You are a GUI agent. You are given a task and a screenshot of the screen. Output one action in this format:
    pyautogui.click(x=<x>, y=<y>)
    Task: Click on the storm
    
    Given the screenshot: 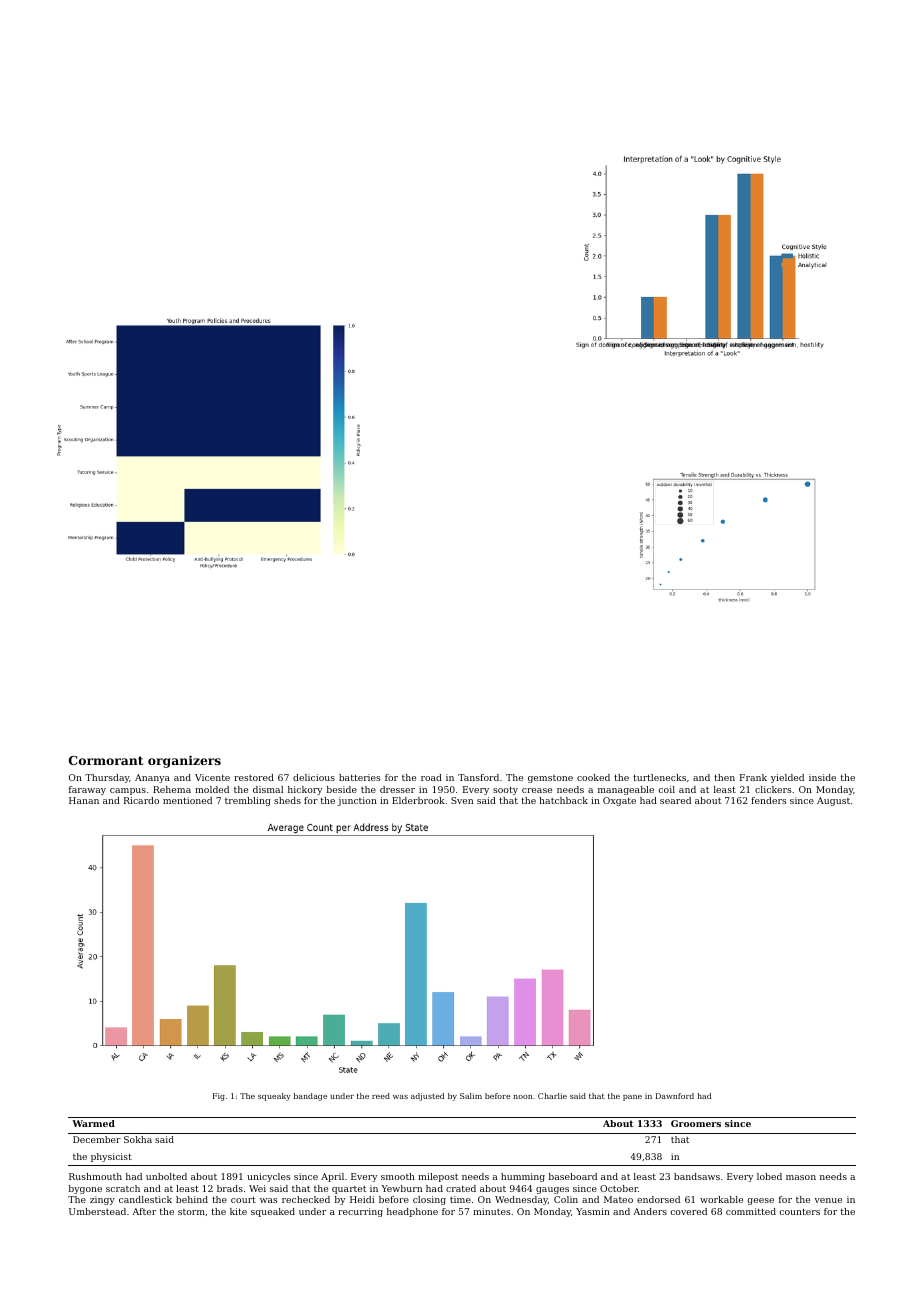 What is the action you would take?
    pyautogui.click(x=191, y=1212)
